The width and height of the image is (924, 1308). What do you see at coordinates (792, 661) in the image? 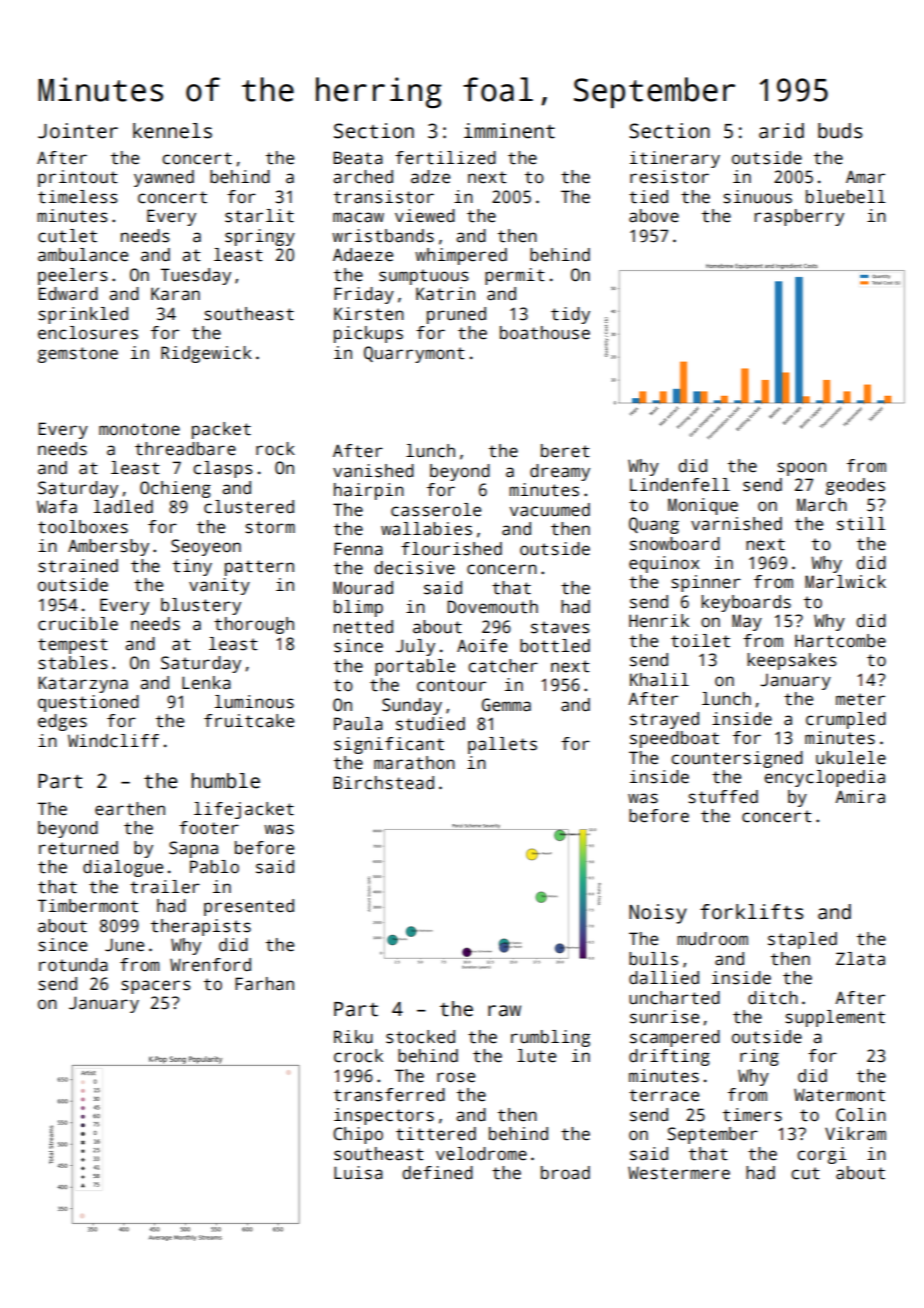
I see `keepsakes` at bounding box center [792, 661].
